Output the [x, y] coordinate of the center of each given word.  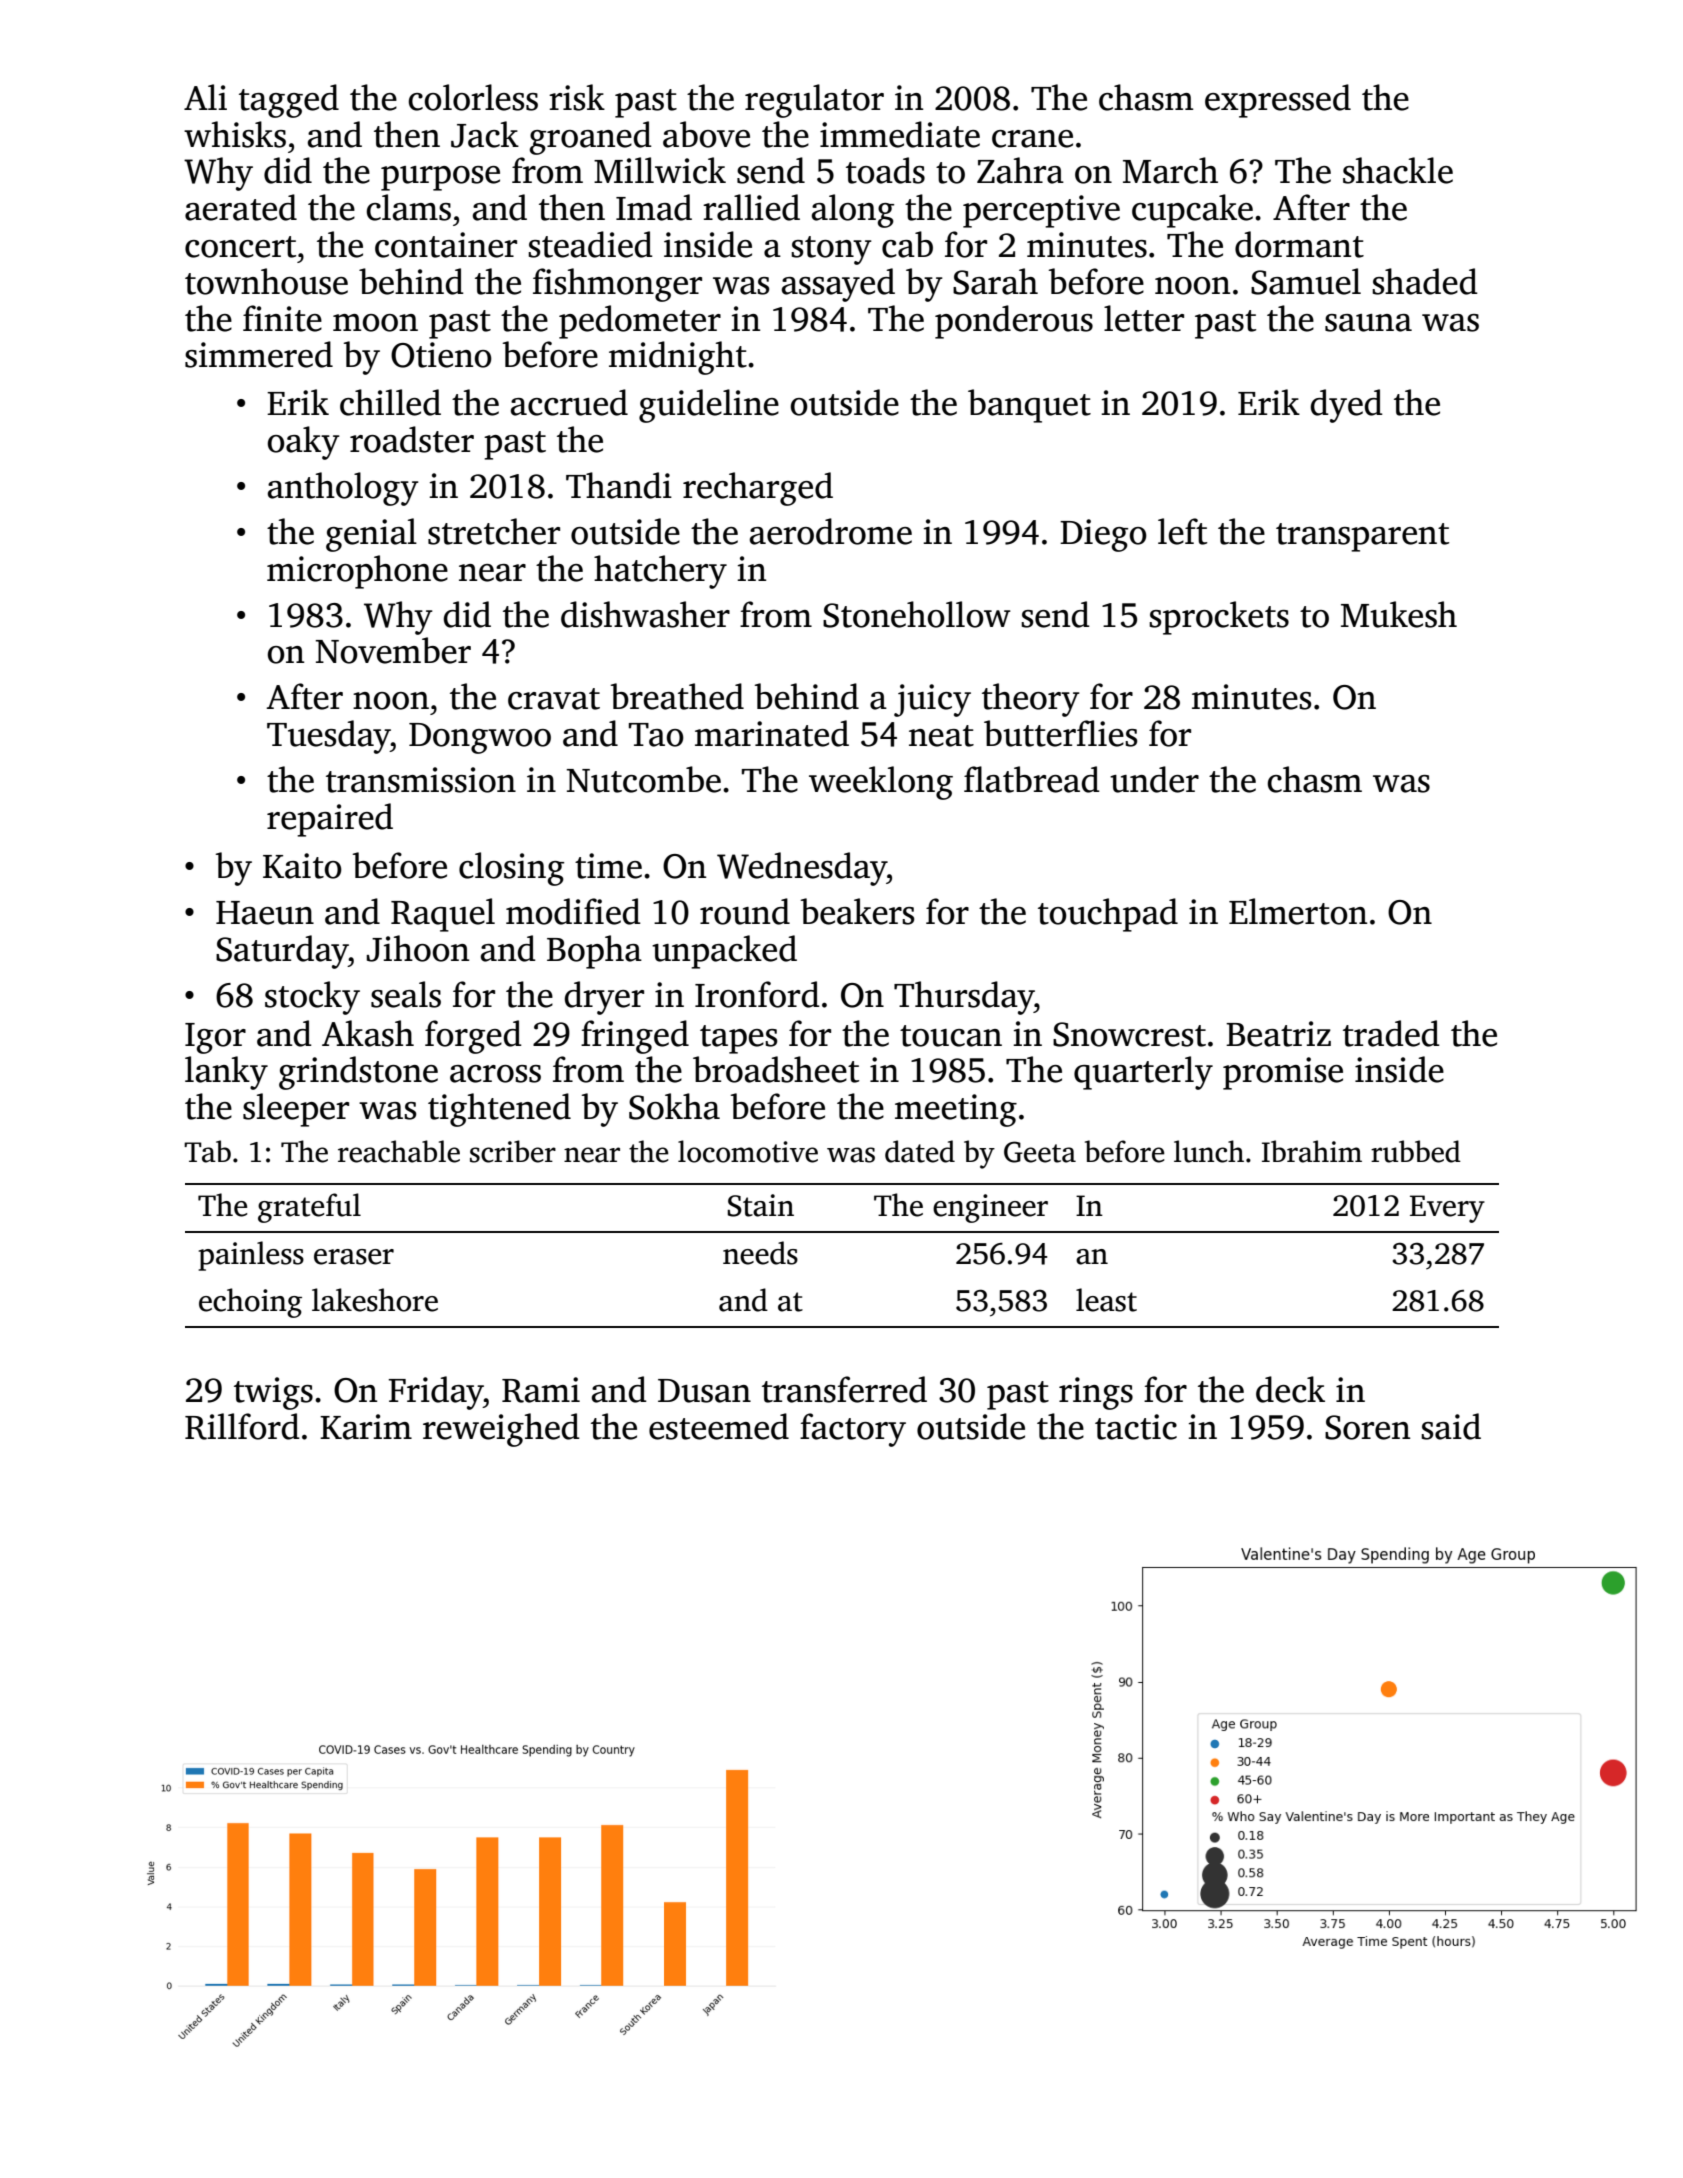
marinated [772, 733]
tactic [1136, 1427]
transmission [421, 780]
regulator [814, 101]
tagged [289, 101]
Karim [366, 1427]
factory [853, 1430]
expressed [1278, 101]
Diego [1103, 535]
